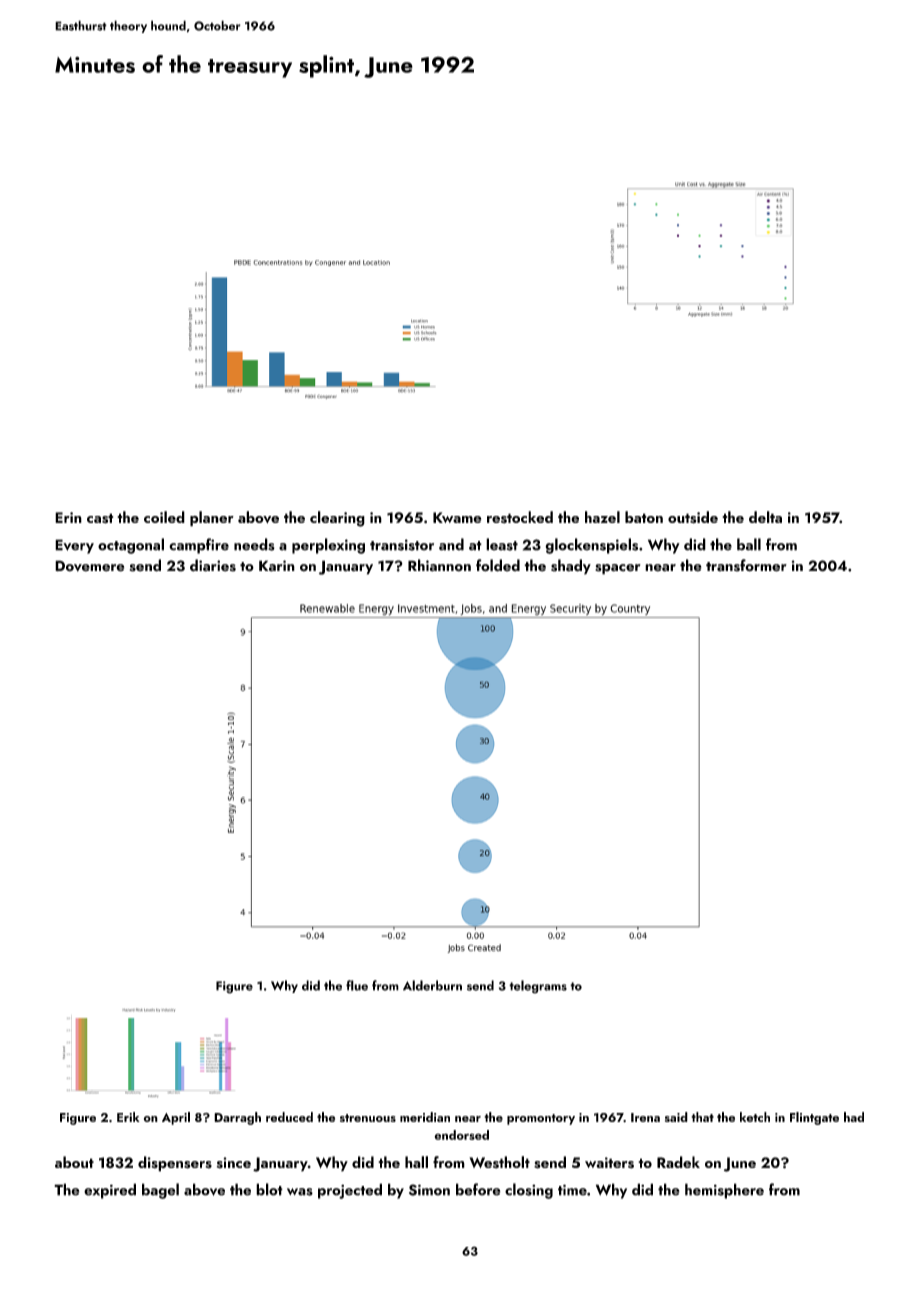 This screenshot has width=924, height=1308. Describe the element at coordinates (814, 1118) in the screenshot. I see `Flintgate` at that location.
